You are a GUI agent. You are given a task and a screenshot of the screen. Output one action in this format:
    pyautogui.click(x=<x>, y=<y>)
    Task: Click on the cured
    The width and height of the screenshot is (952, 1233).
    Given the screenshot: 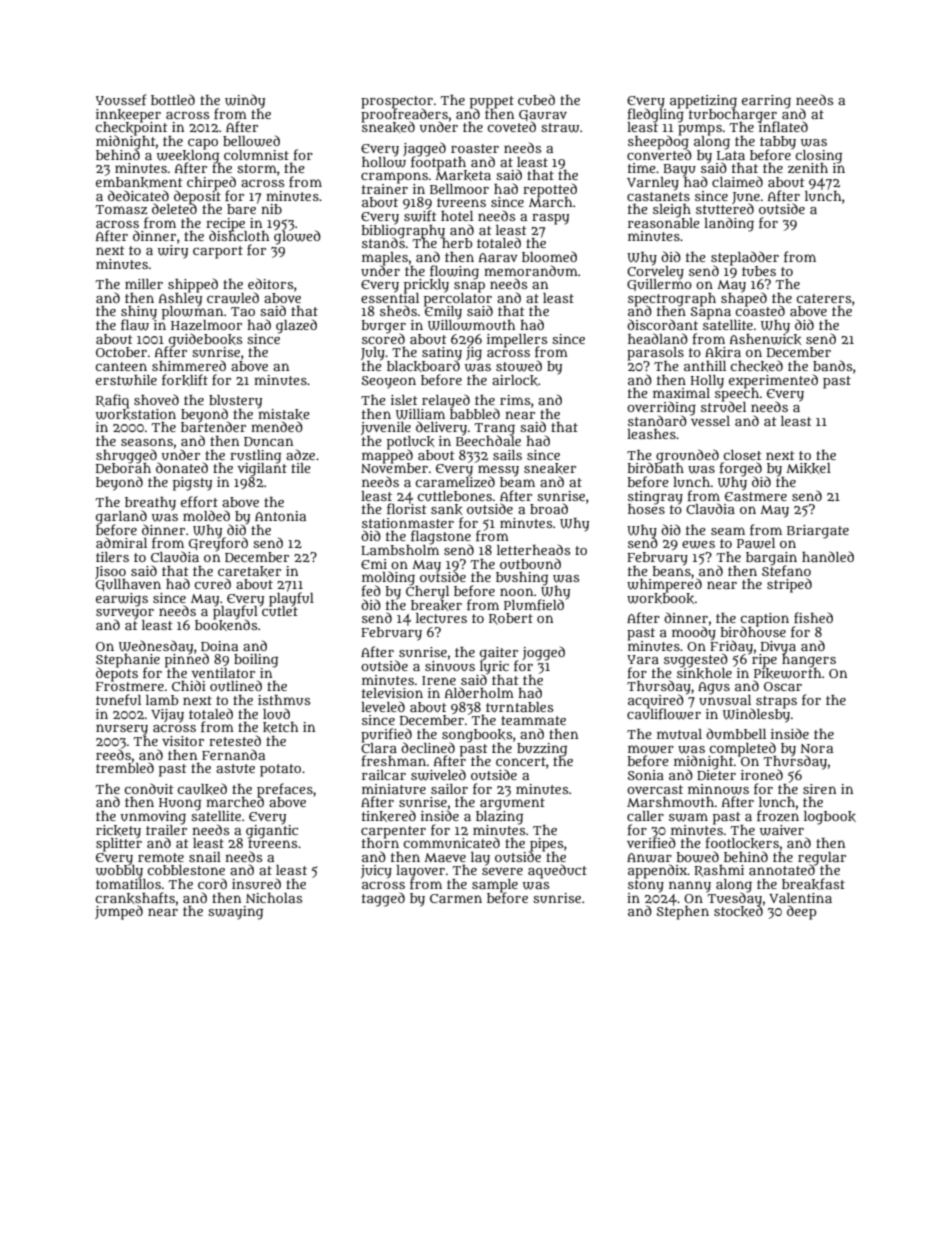 What is the action you would take?
    pyautogui.click(x=213, y=583)
